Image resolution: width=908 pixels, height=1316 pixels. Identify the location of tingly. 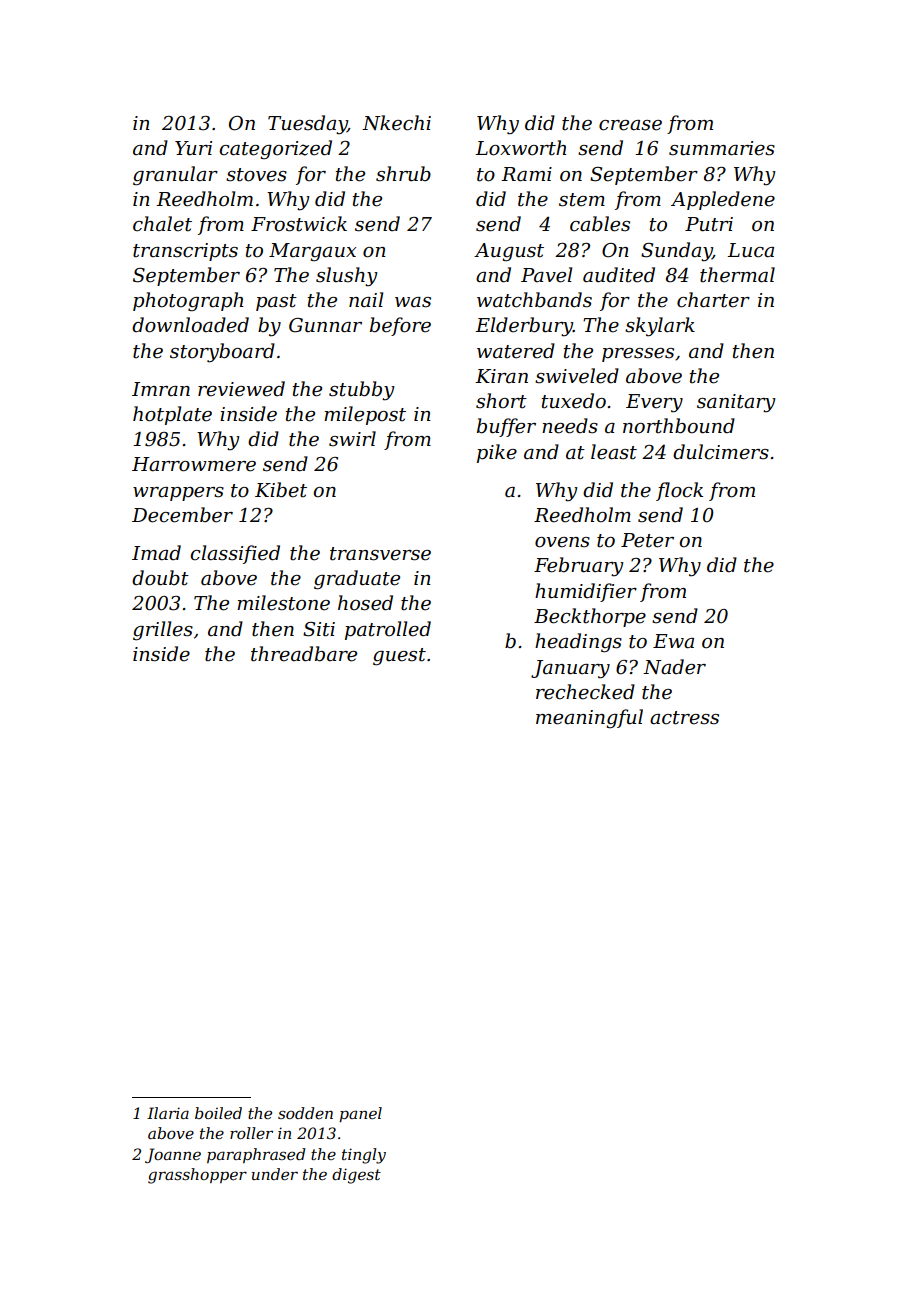
(364, 1156).
